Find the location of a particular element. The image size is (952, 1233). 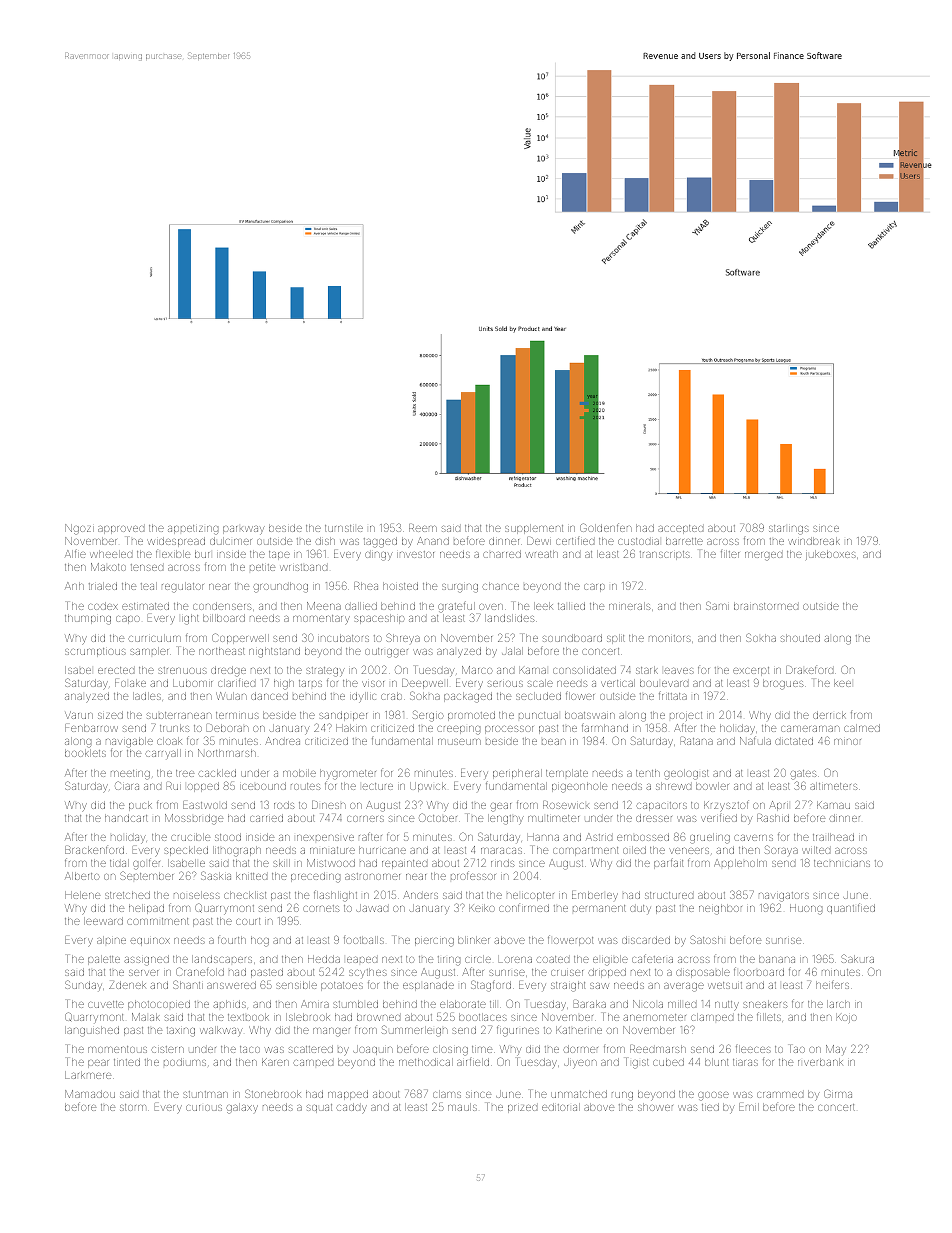

bean is located at coordinates (554, 742).
